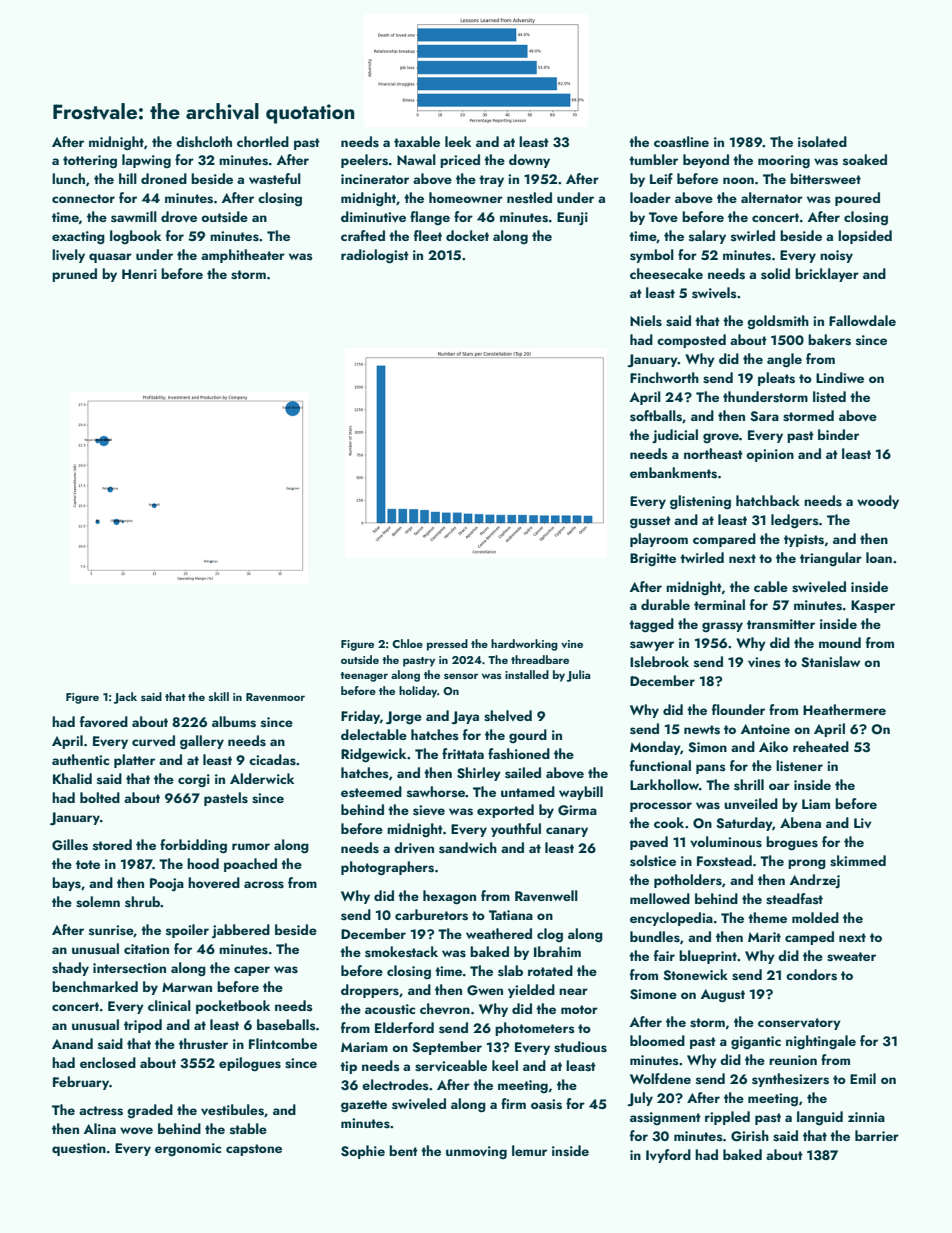 This screenshot has height=1233, width=952. What do you see at coordinates (252, 971) in the screenshot?
I see `caper` at bounding box center [252, 971].
